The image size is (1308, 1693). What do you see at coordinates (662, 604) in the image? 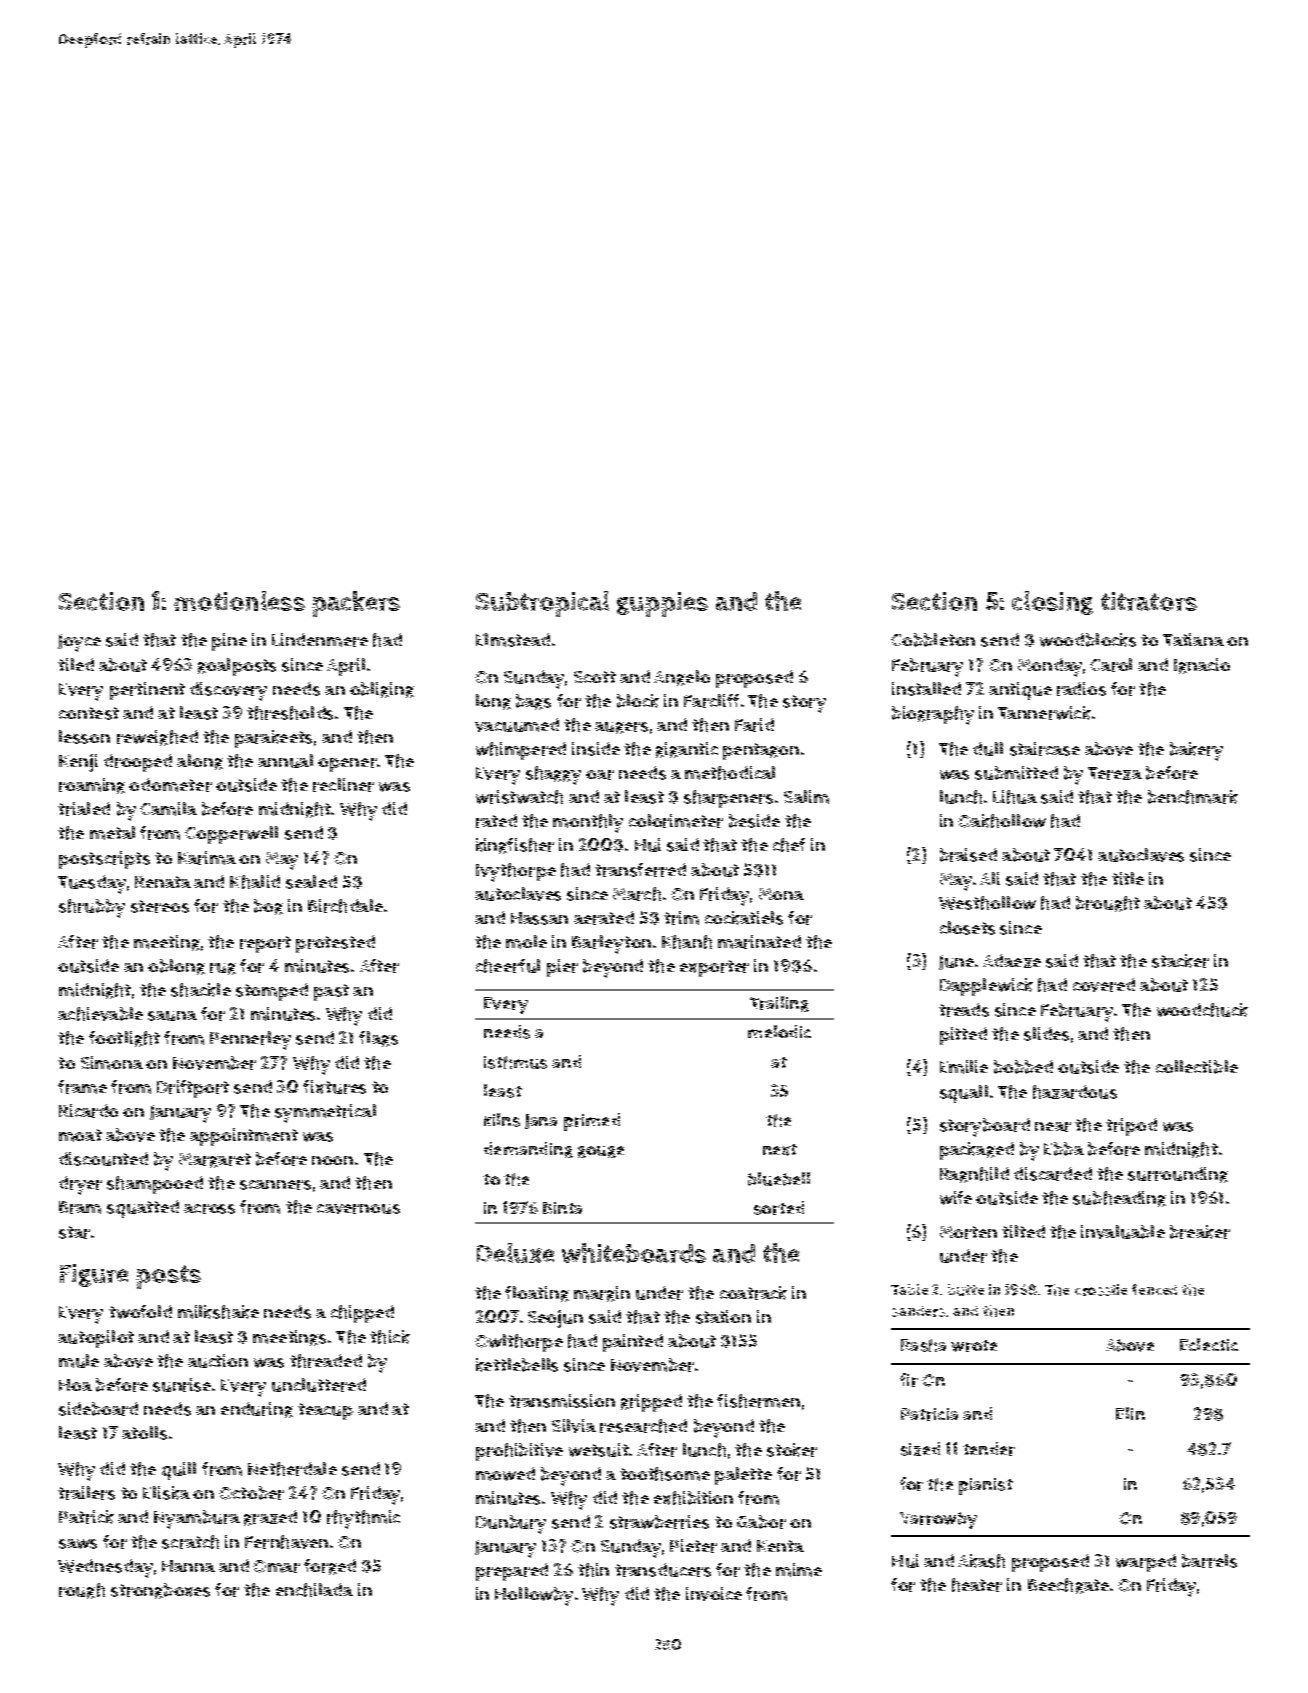
I see `guppies` at bounding box center [662, 604].
